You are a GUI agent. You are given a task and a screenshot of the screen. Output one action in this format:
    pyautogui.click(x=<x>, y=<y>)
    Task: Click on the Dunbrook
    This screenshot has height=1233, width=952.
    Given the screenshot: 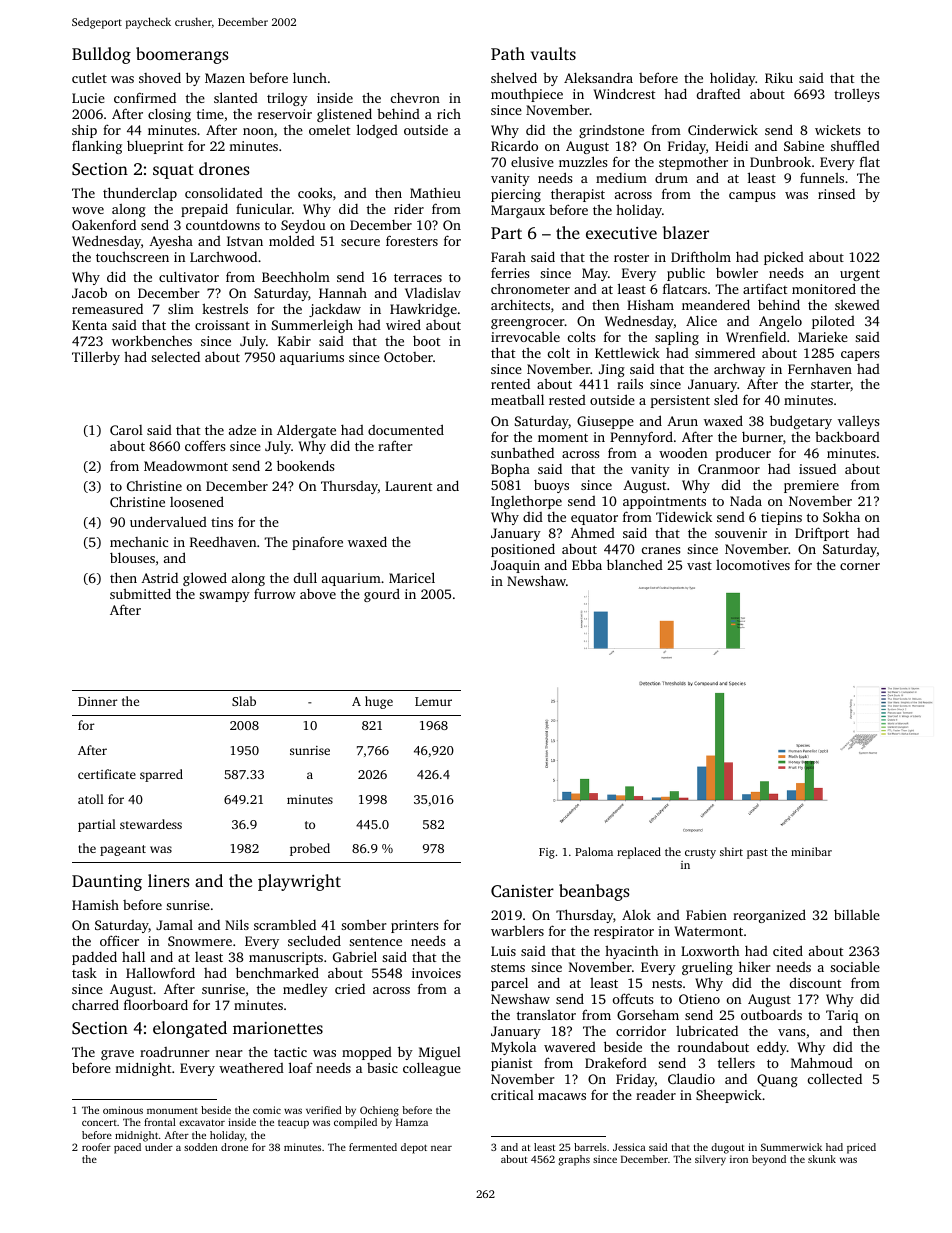 What is the action you would take?
    pyautogui.click(x=780, y=161)
